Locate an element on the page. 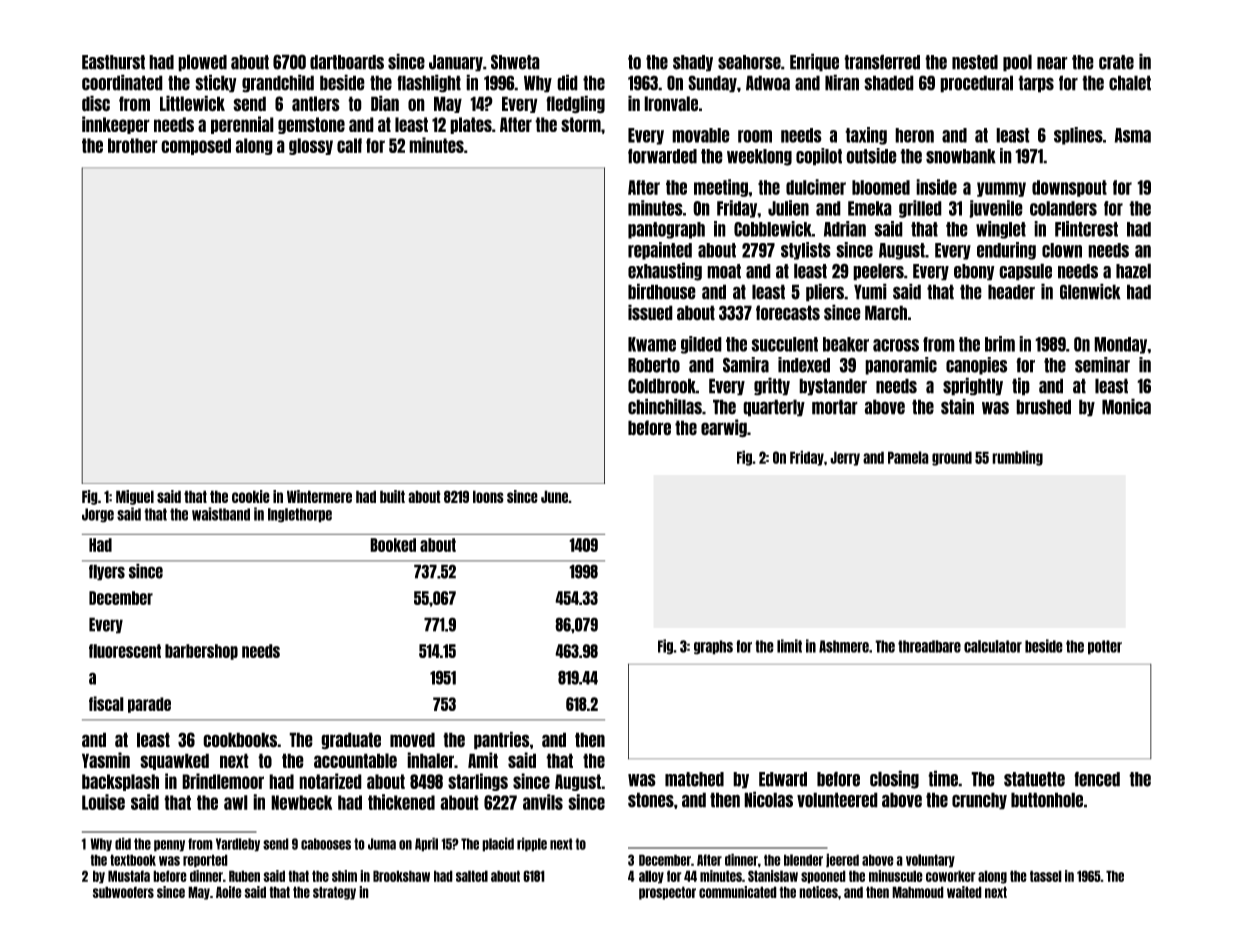  fluorescent is located at coordinates (125, 651).
